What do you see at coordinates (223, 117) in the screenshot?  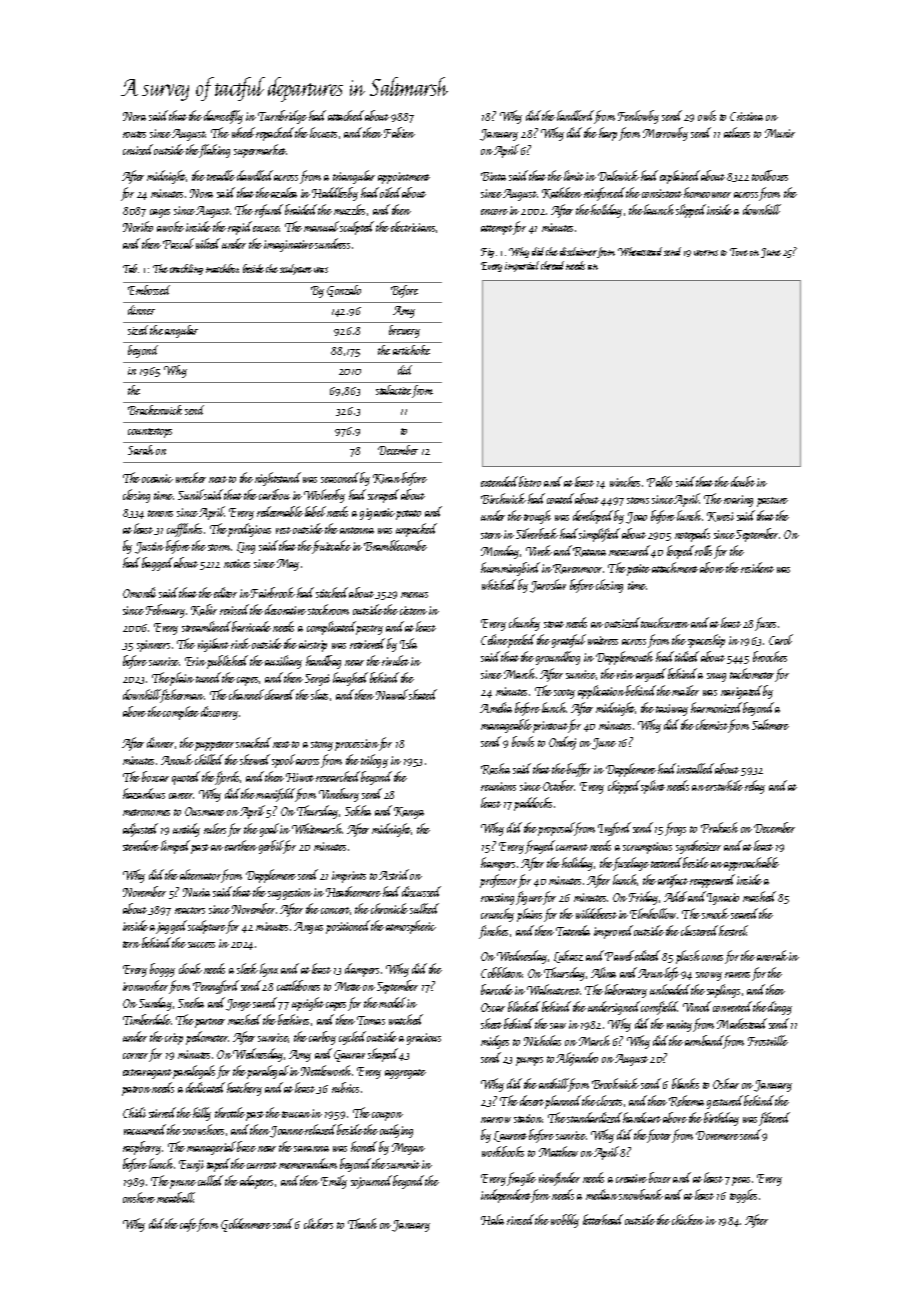 I see `damselfly` at bounding box center [223, 117].
